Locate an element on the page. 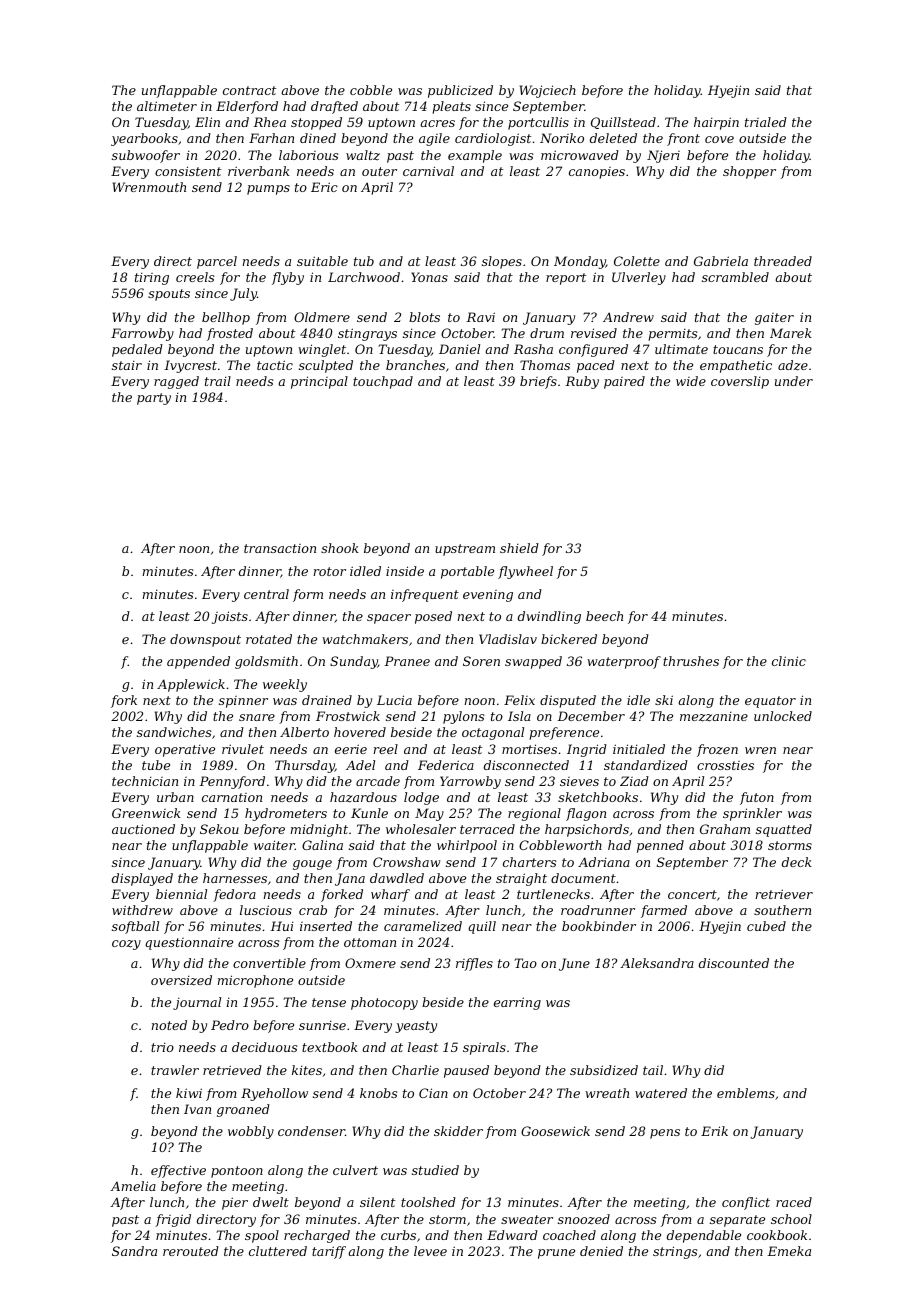 The image size is (924, 1308). party is located at coordinates (154, 399).
